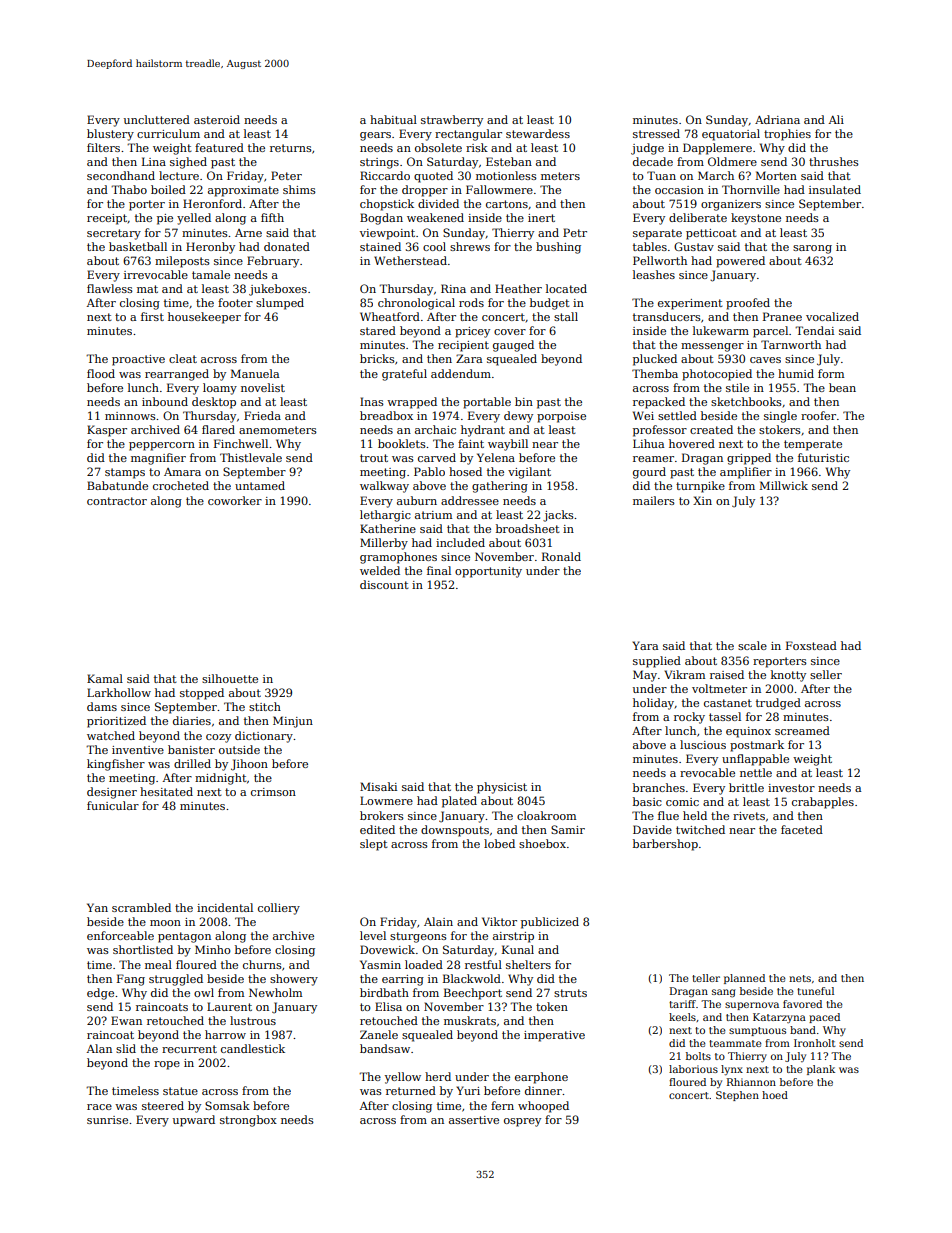 The width and height of the screenshot is (952, 1233). What do you see at coordinates (834, 161) in the screenshot?
I see `thrushes` at bounding box center [834, 161].
